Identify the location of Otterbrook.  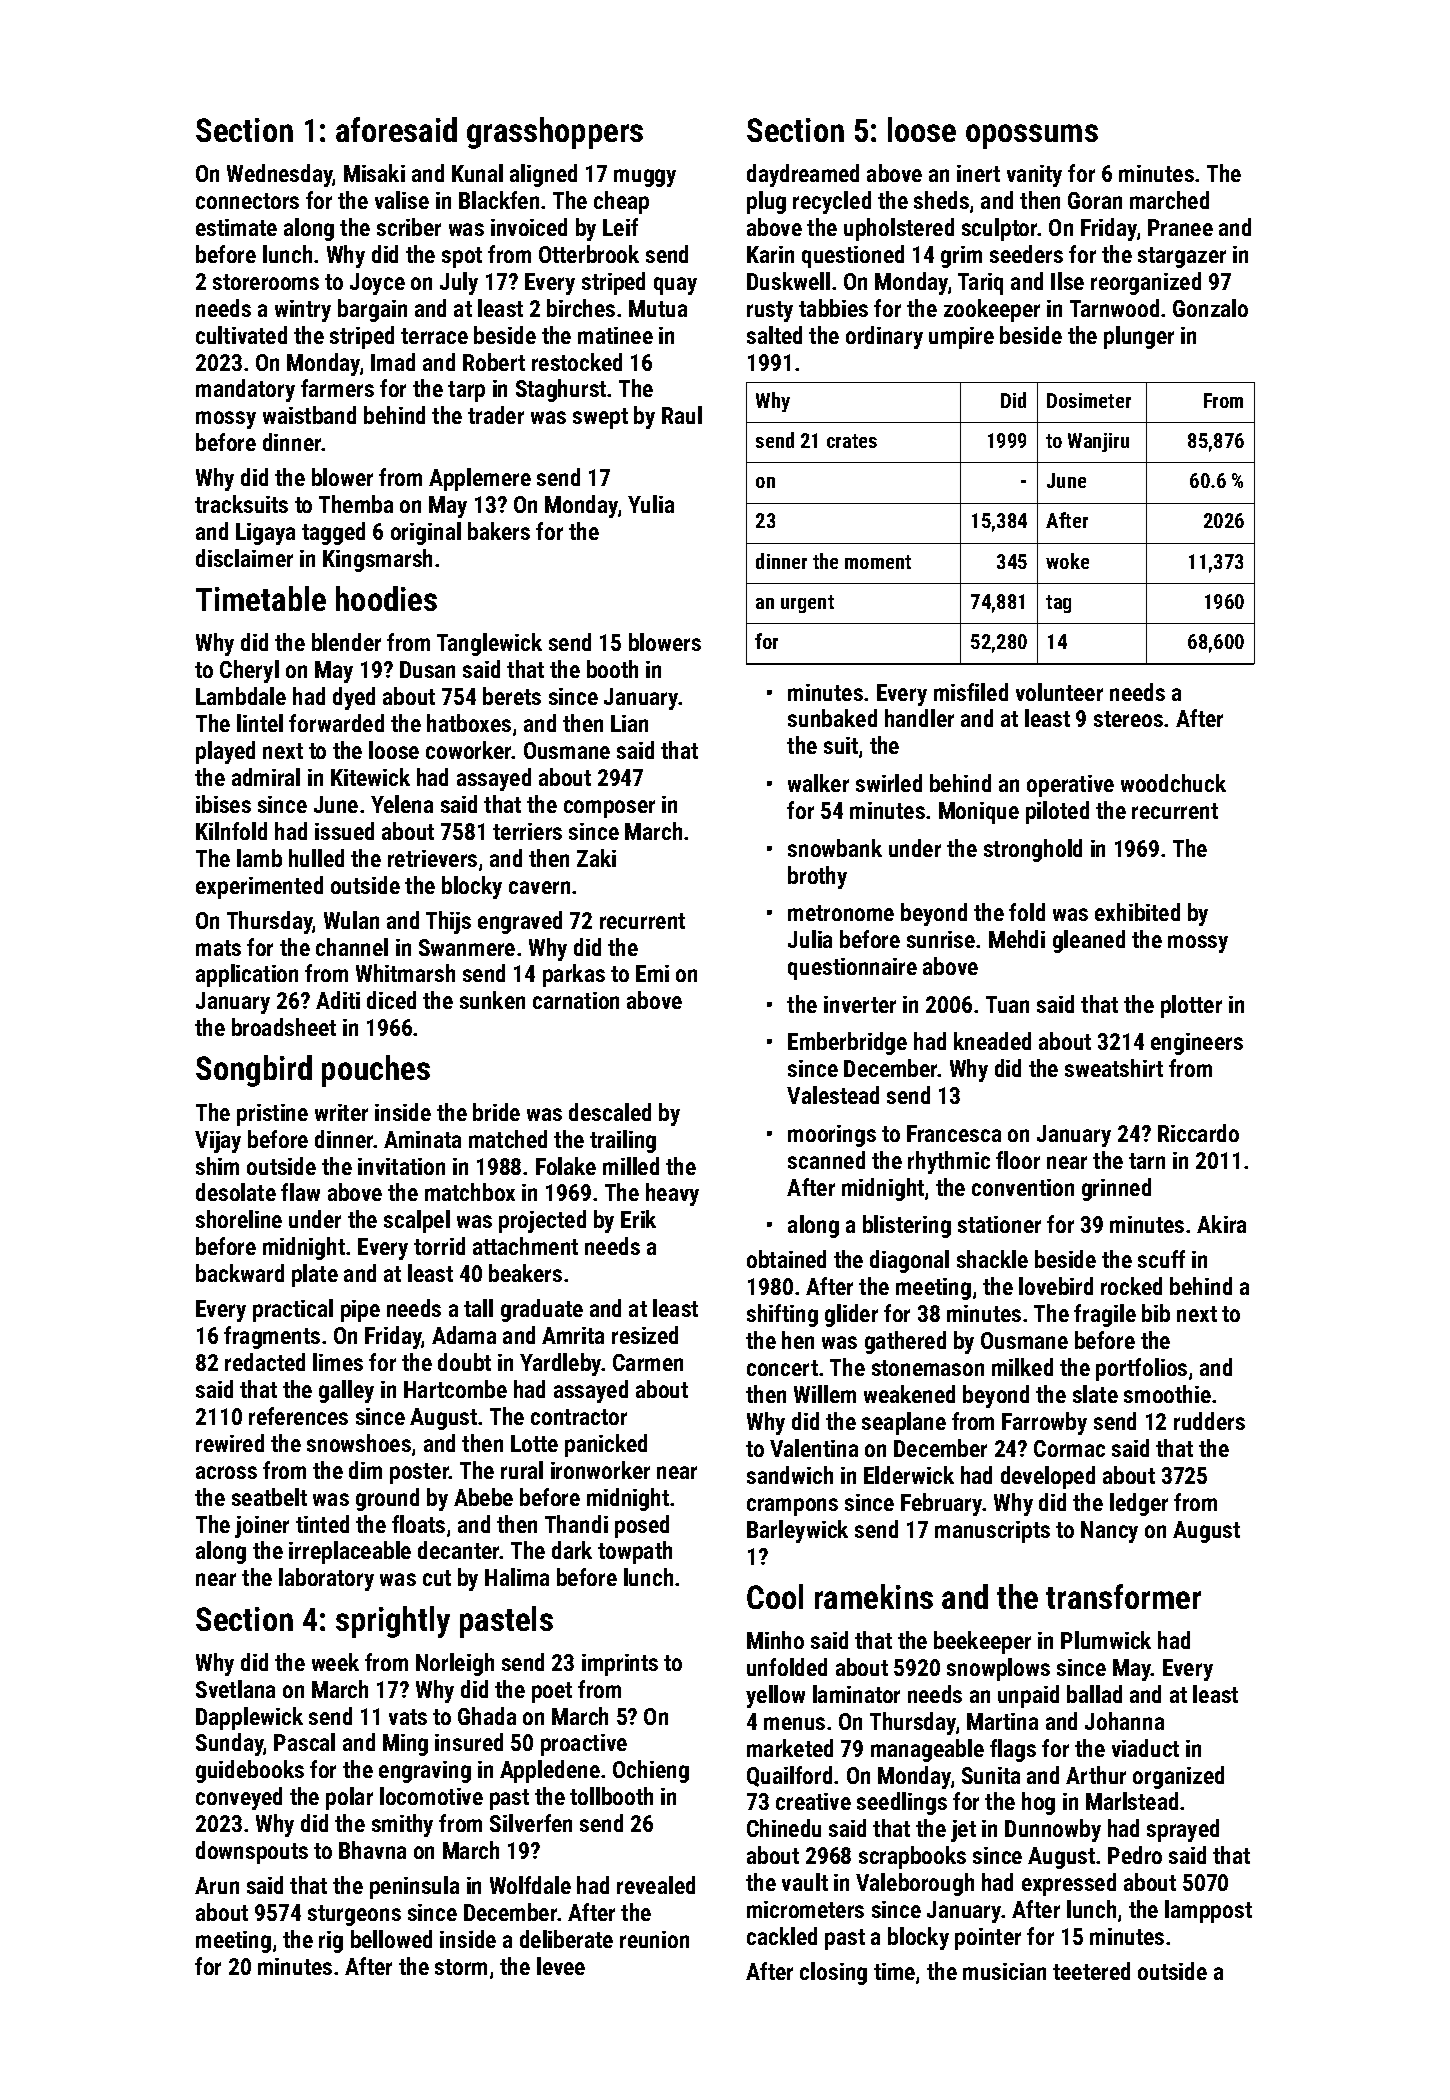
(589, 254).
